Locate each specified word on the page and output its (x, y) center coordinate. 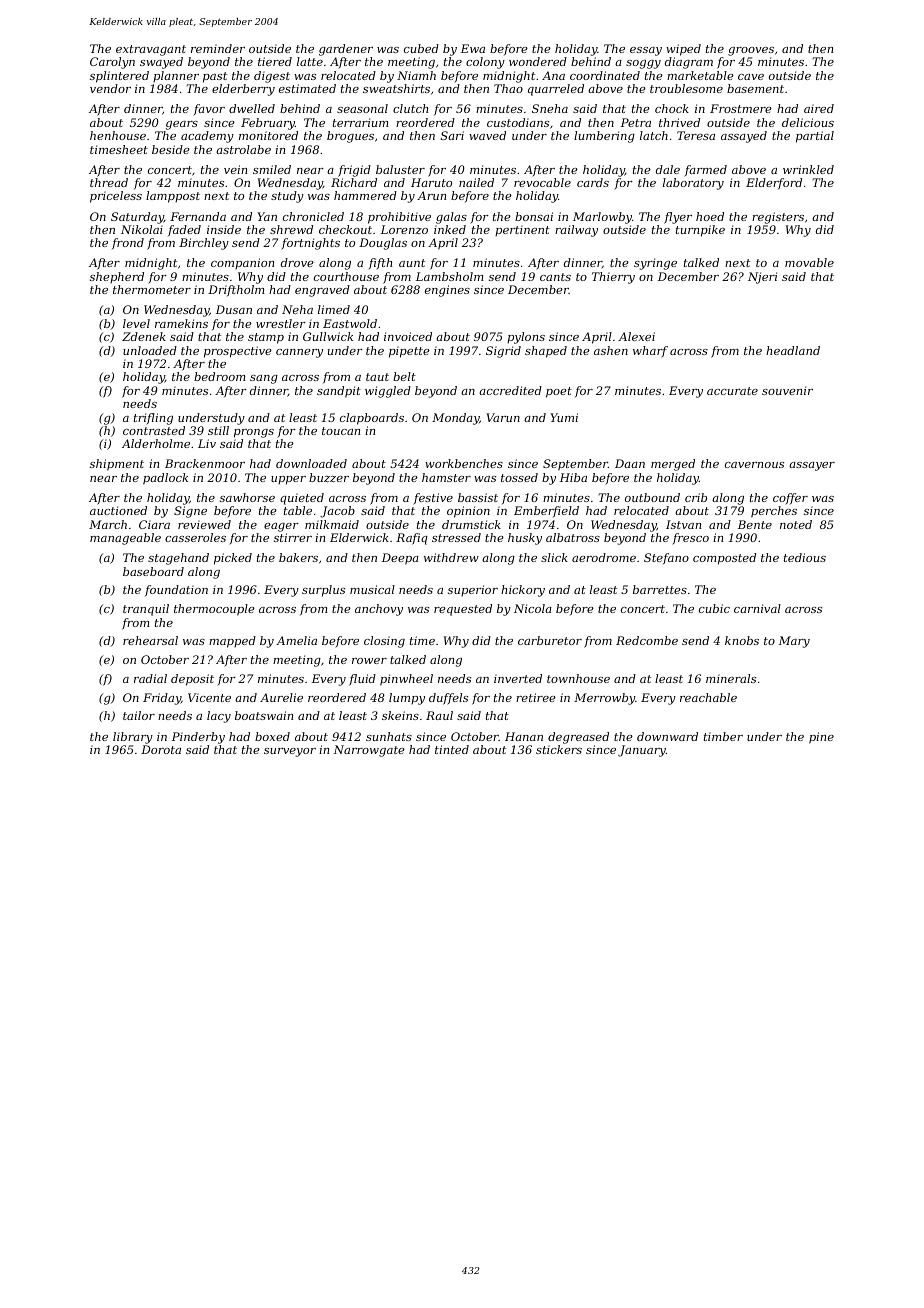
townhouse (578, 678)
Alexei (636, 336)
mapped (232, 642)
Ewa (473, 48)
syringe (655, 264)
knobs (742, 640)
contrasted (154, 430)
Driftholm (236, 290)
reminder (218, 48)
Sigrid (503, 352)
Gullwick (328, 336)
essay (646, 51)
